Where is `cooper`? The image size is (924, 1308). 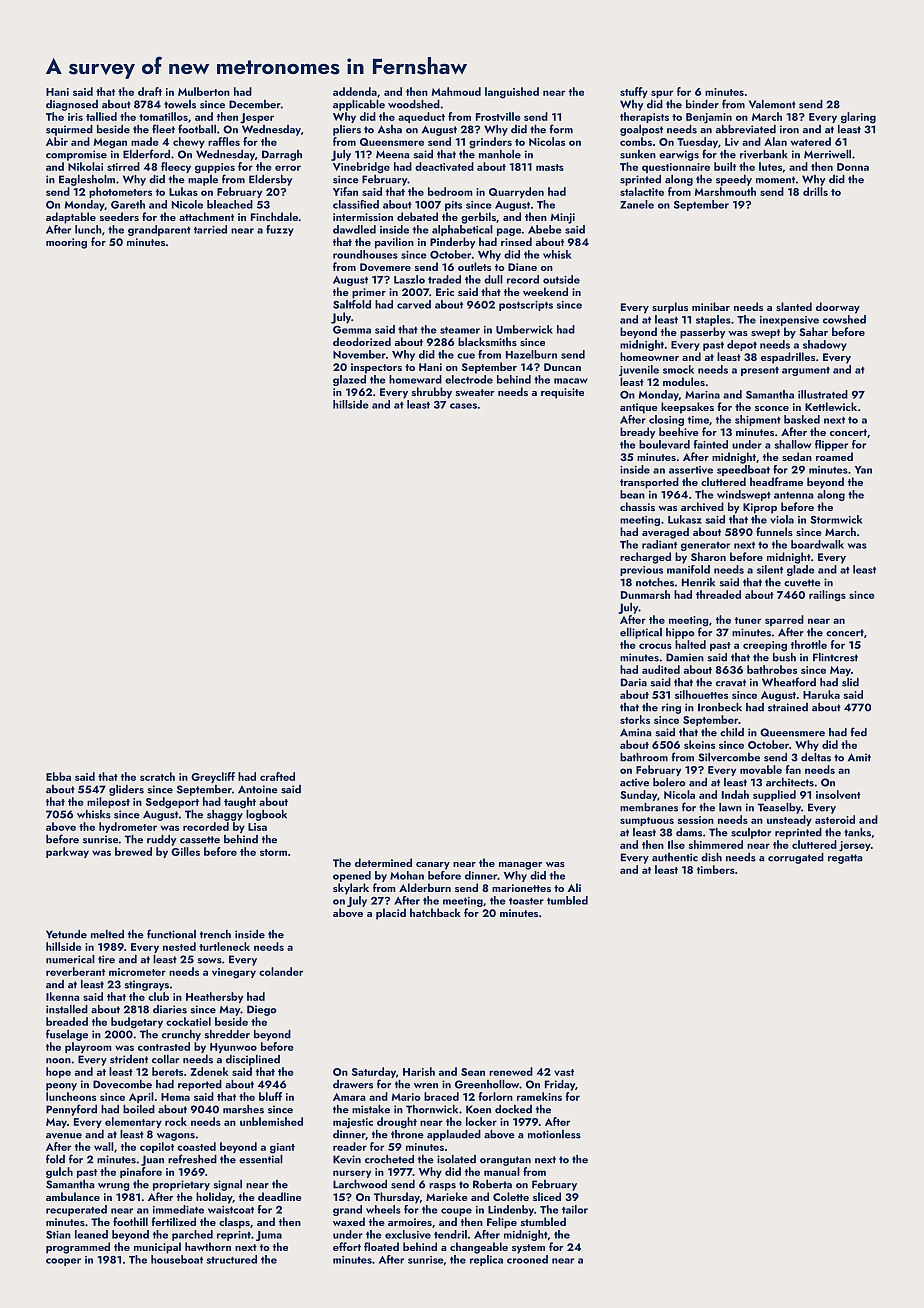
cooper is located at coordinates (63, 1262).
